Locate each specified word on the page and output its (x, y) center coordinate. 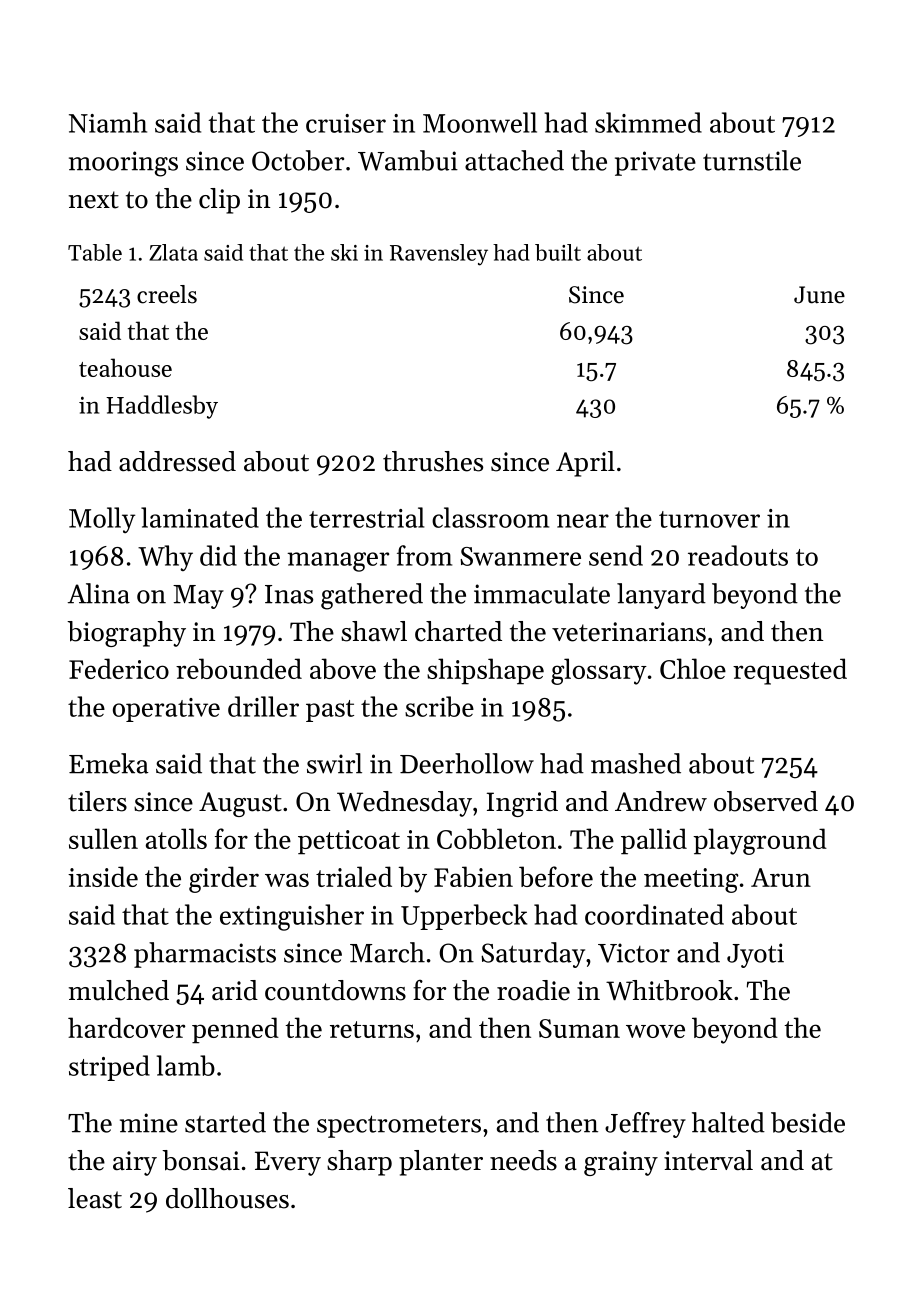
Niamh (108, 122)
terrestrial (366, 517)
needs (523, 1160)
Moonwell (480, 122)
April (585, 464)
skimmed (648, 122)
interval (708, 1160)
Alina (99, 593)
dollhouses (227, 1198)
